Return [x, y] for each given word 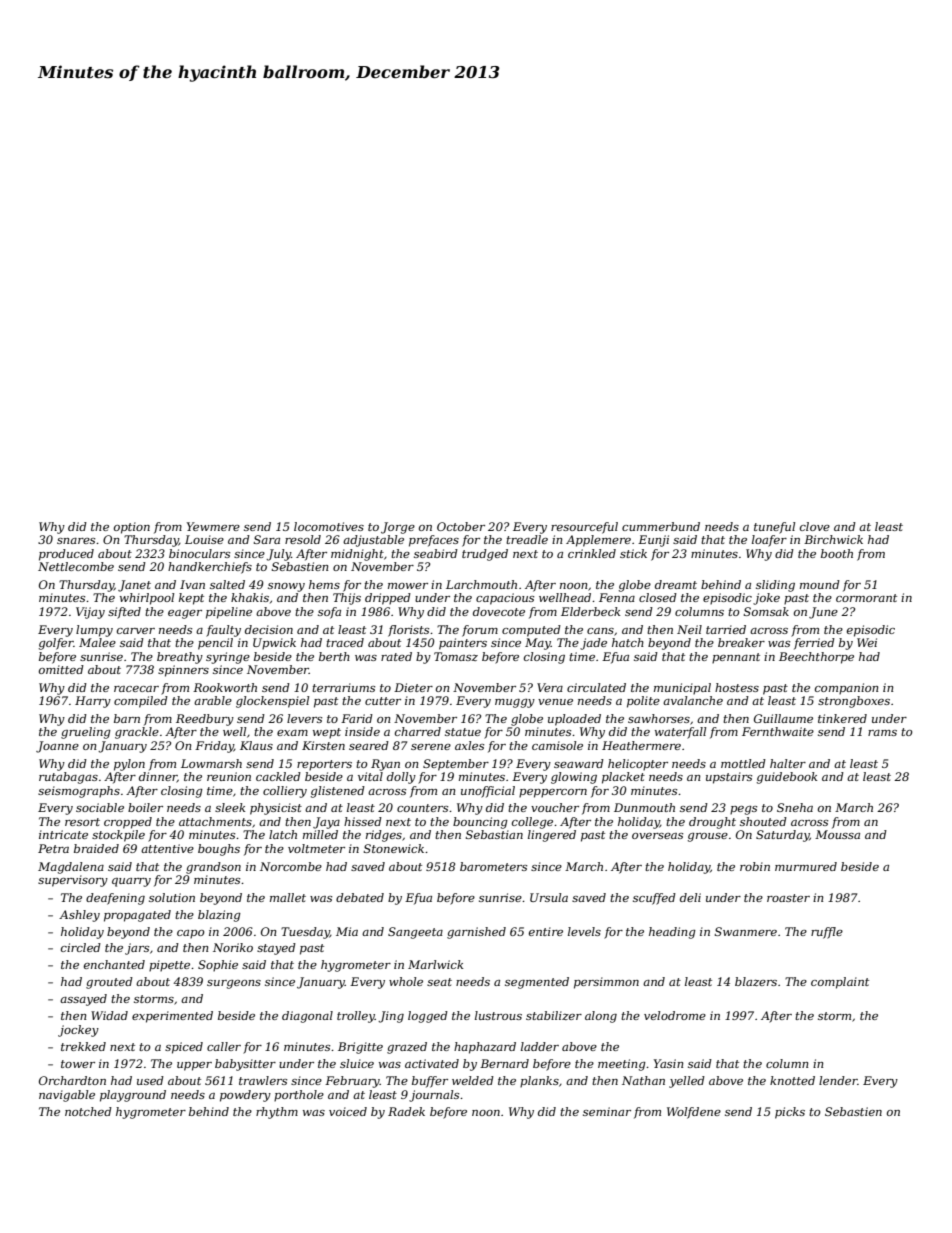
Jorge [398, 528]
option [132, 528]
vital [370, 776]
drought [712, 823]
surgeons [234, 984]
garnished [476, 933]
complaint [840, 983]
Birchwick [833, 539]
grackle [137, 733]
